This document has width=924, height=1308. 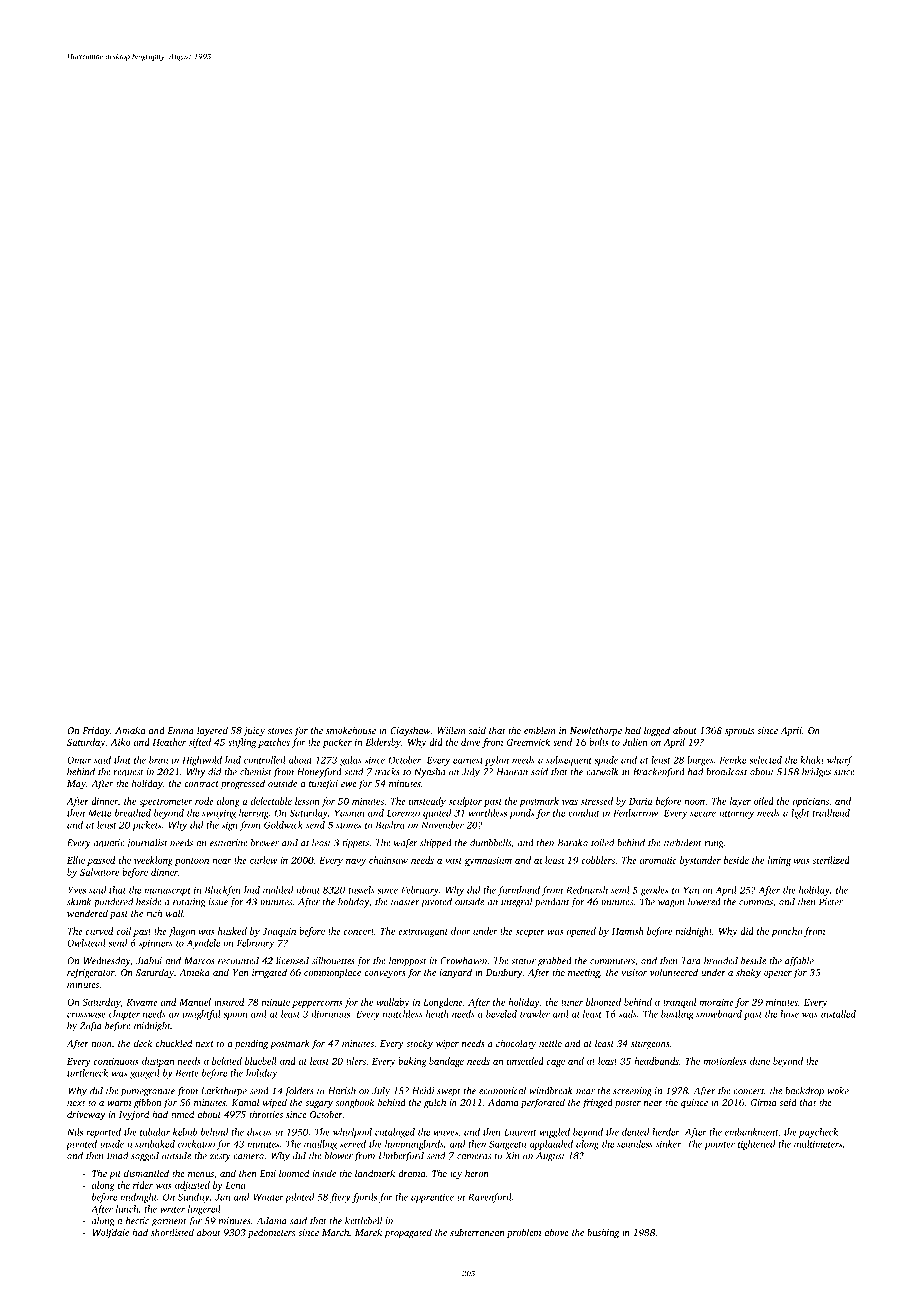 I want to click on Jiahui, so click(x=149, y=961).
